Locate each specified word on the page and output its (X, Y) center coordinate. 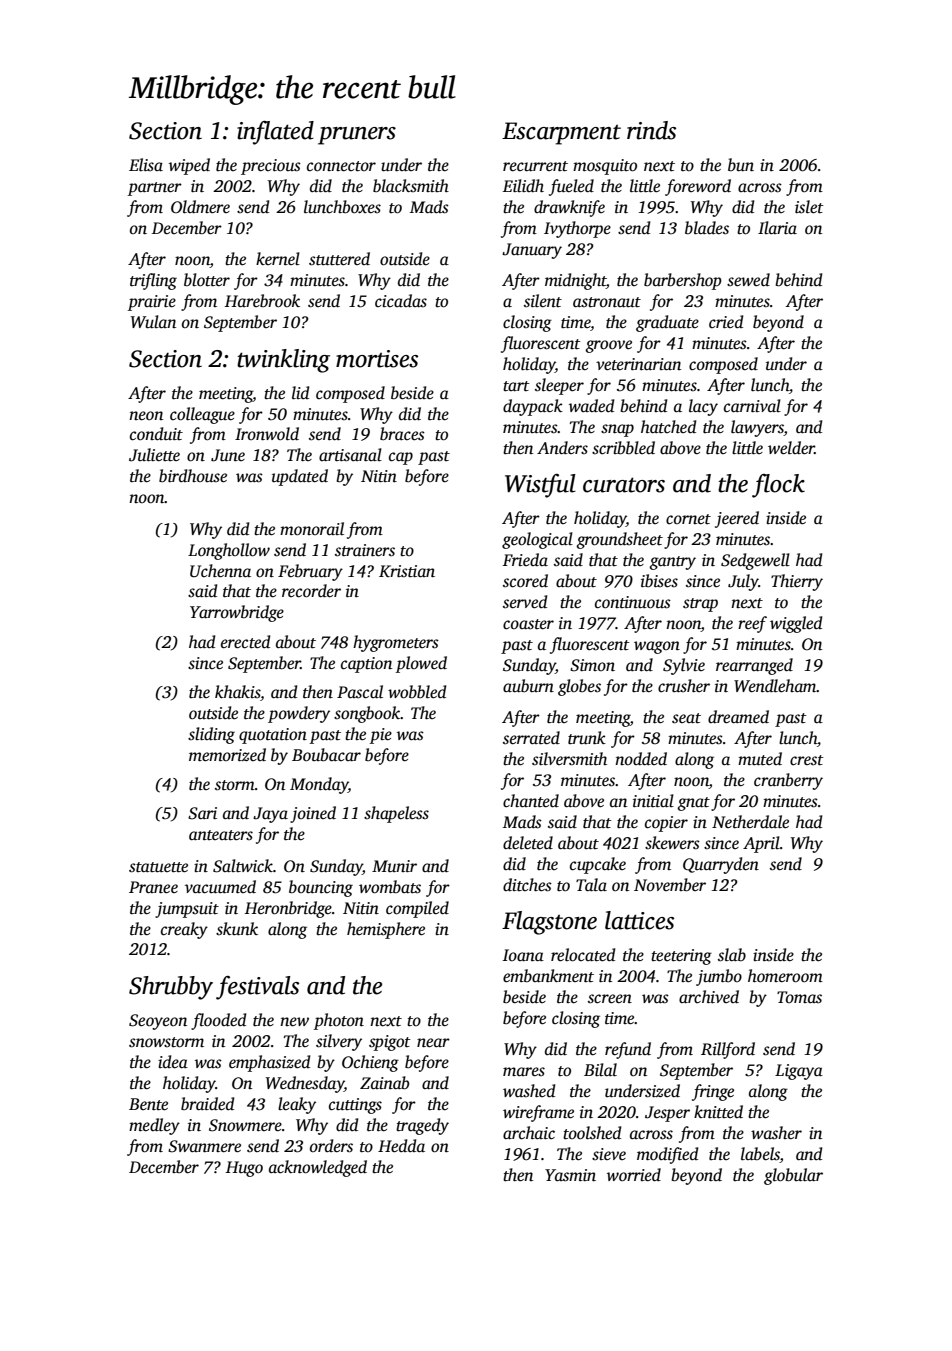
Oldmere (200, 207)
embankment (548, 976)
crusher (684, 686)
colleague (202, 415)
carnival (752, 406)
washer (776, 1133)
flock (778, 486)
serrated (531, 738)
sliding (211, 735)
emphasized (269, 1063)
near (433, 1043)
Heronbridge (288, 909)
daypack (533, 407)
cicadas (401, 301)
